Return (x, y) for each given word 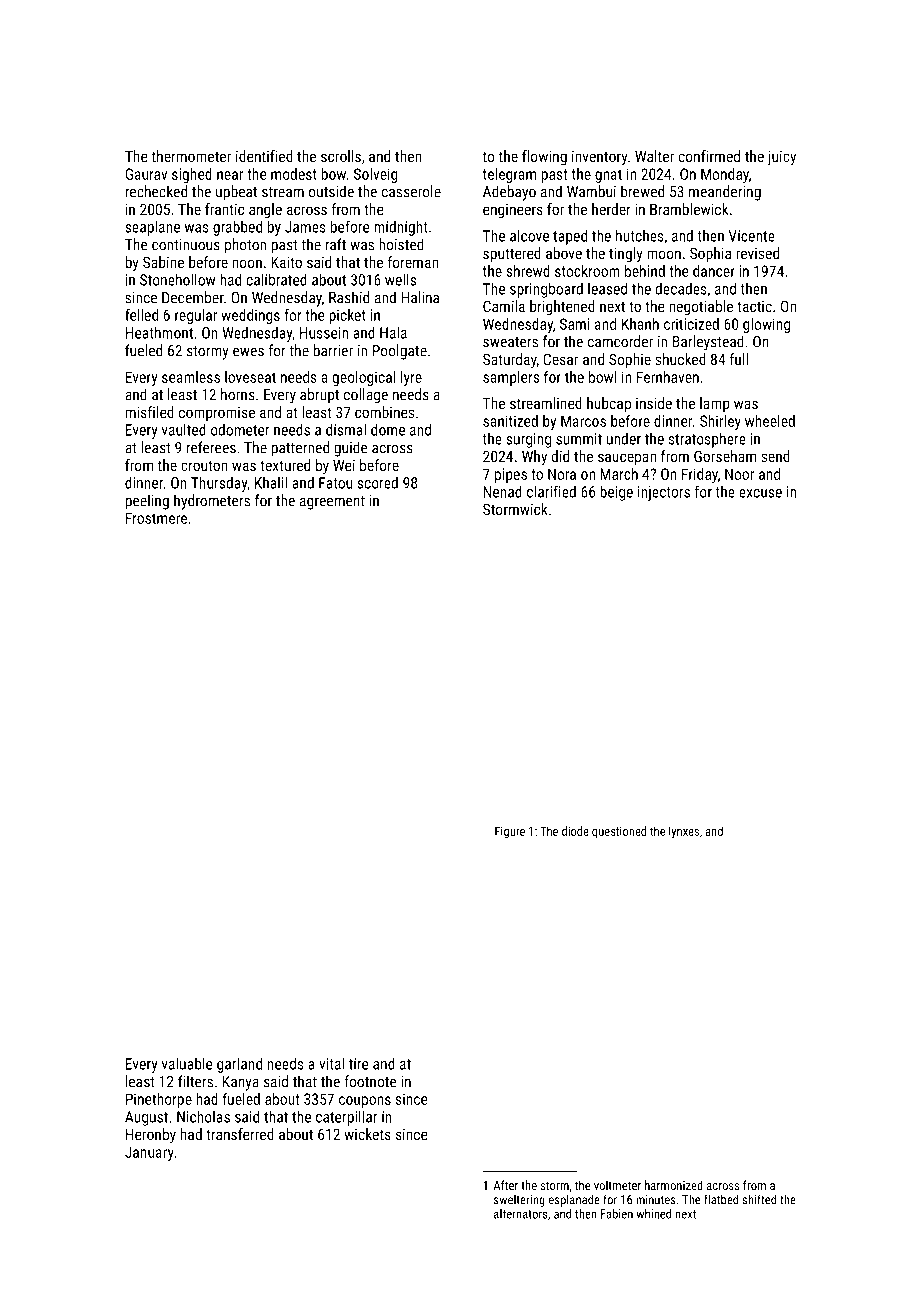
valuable (187, 1063)
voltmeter (617, 1185)
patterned (300, 449)
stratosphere (707, 440)
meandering (725, 193)
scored (377, 483)
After (505, 1185)
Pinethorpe (159, 1100)
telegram (509, 175)
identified (264, 156)
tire (358, 1064)
